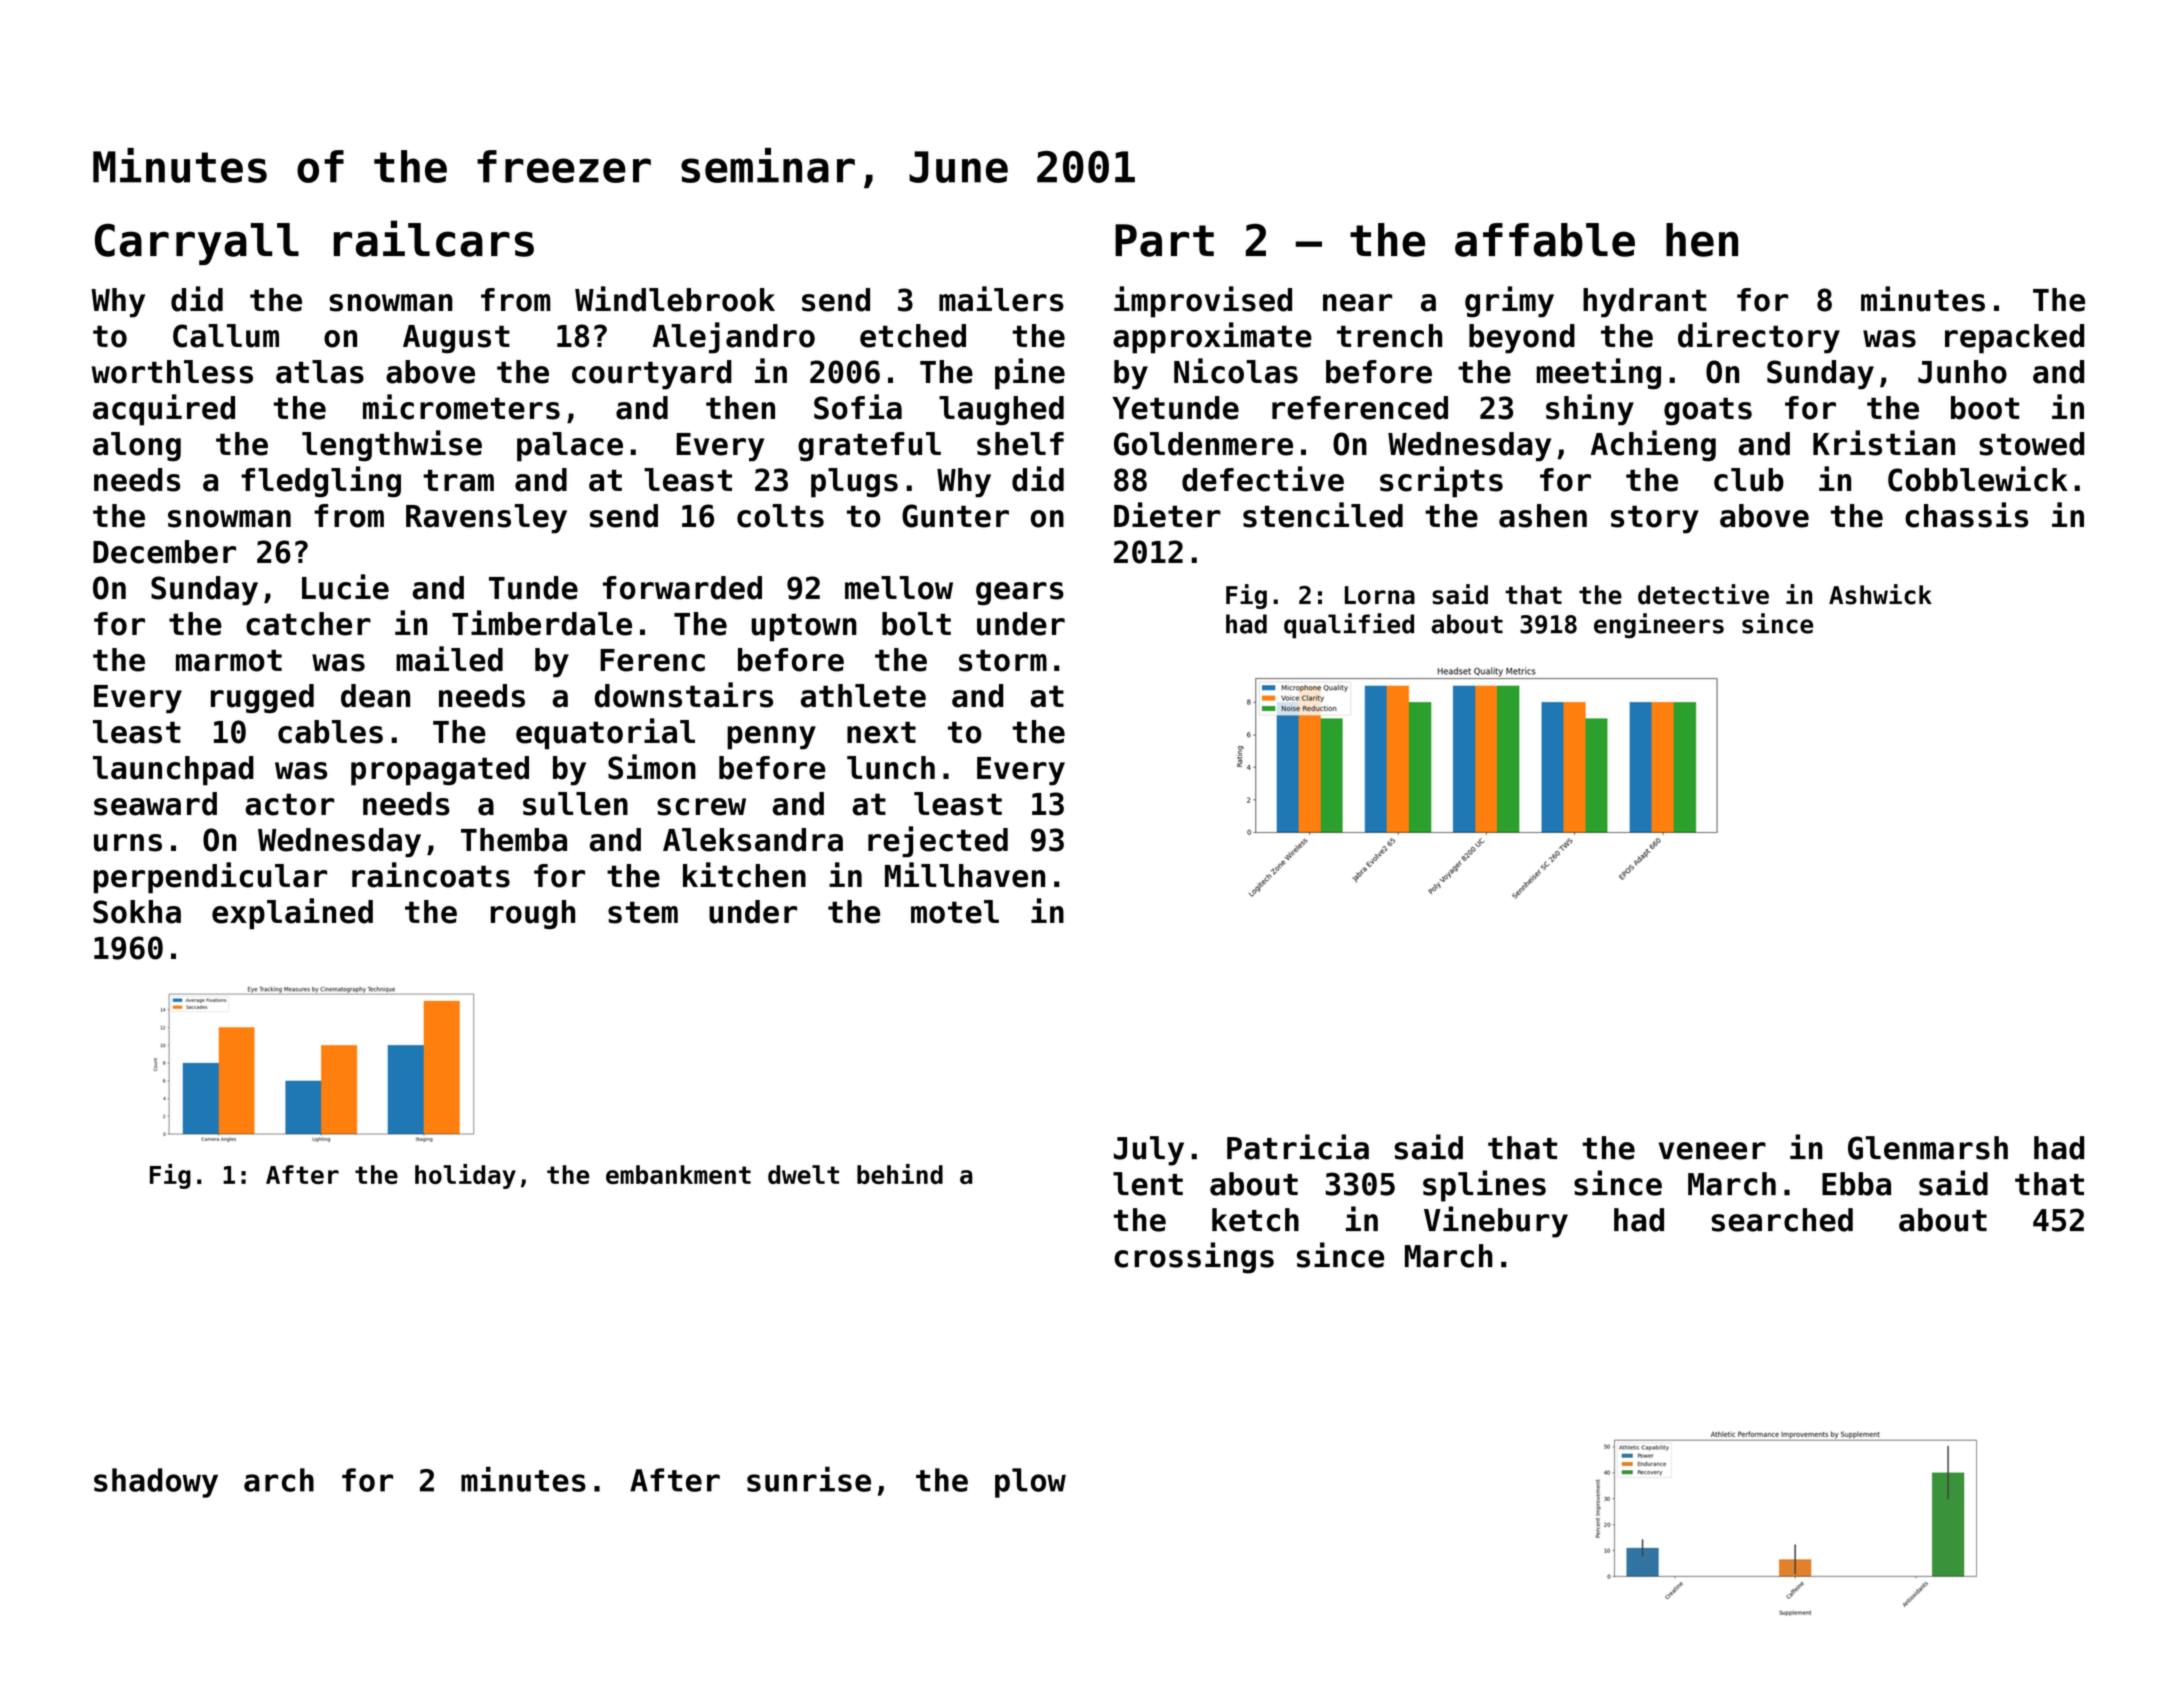 The width and height of the page is (2178, 1683). Describe the element at coordinates (1856, 1184) in the page. I see `Ebba` at that location.
